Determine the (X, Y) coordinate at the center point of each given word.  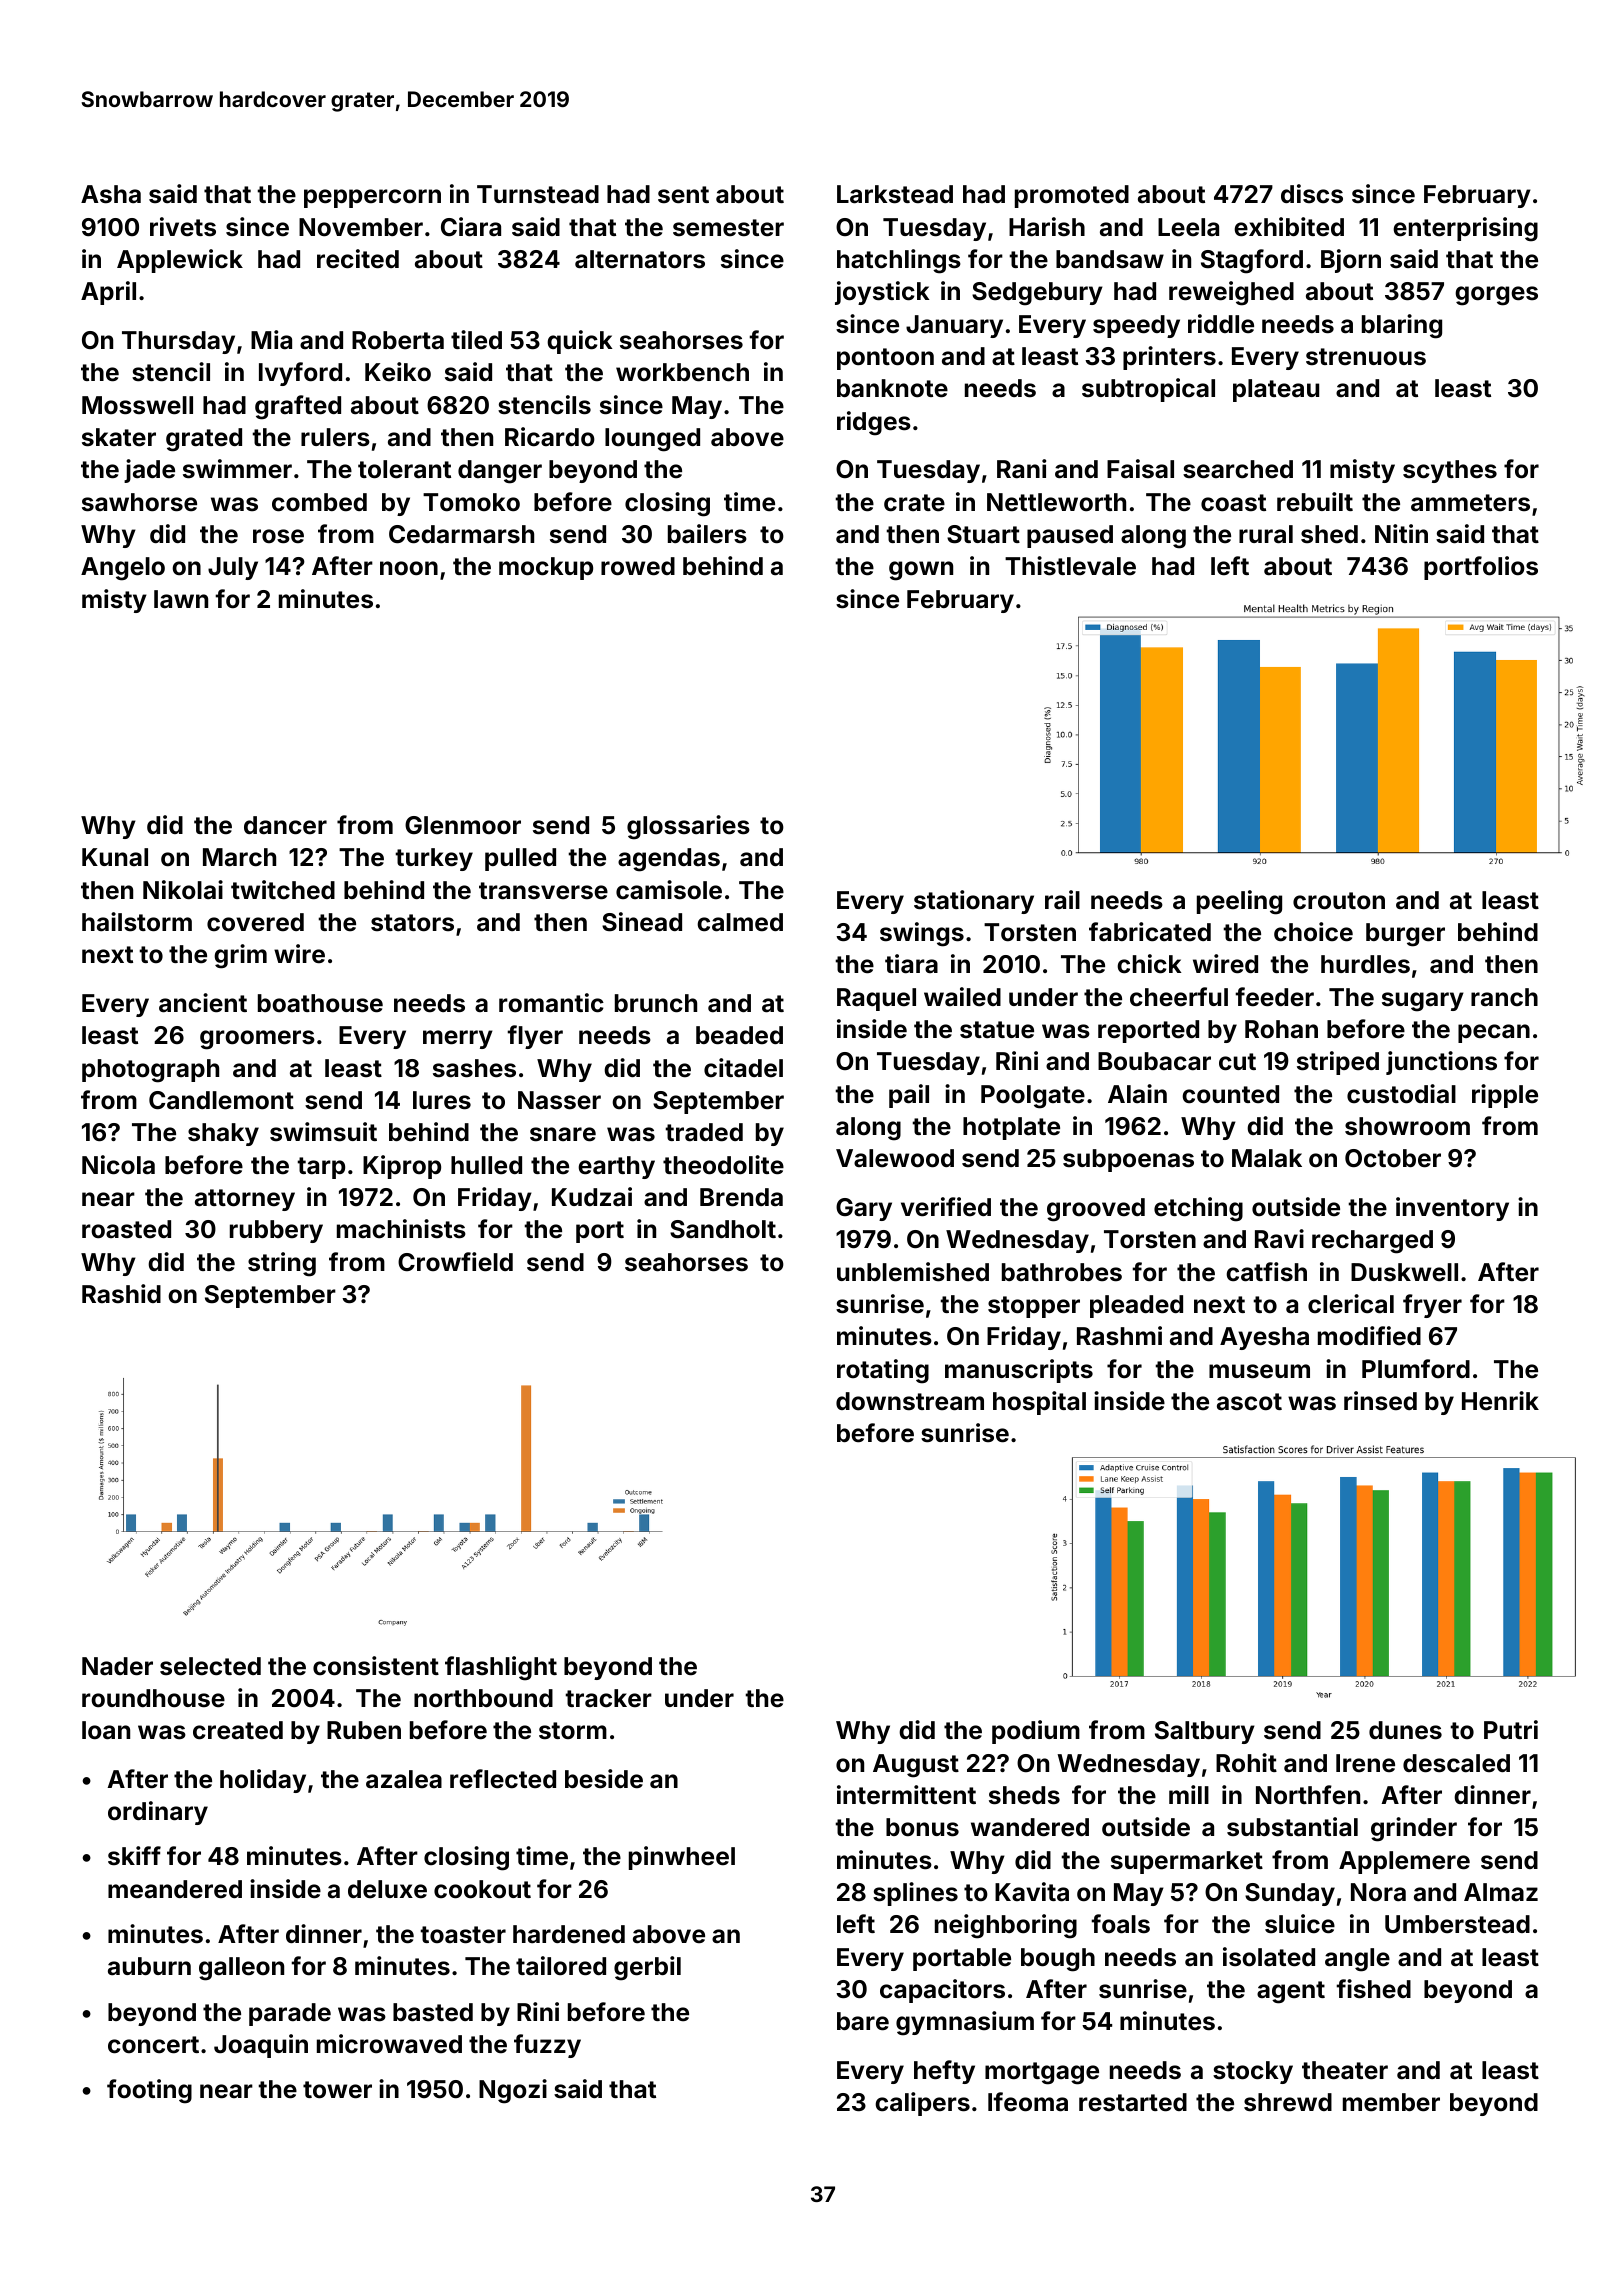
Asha (111, 194)
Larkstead (895, 194)
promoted (1072, 196)
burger (1405, 935)
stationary (974, 902)
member (1391, 2102)
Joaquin (261, 2046)
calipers (922, 2104)
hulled (486, 1165)
